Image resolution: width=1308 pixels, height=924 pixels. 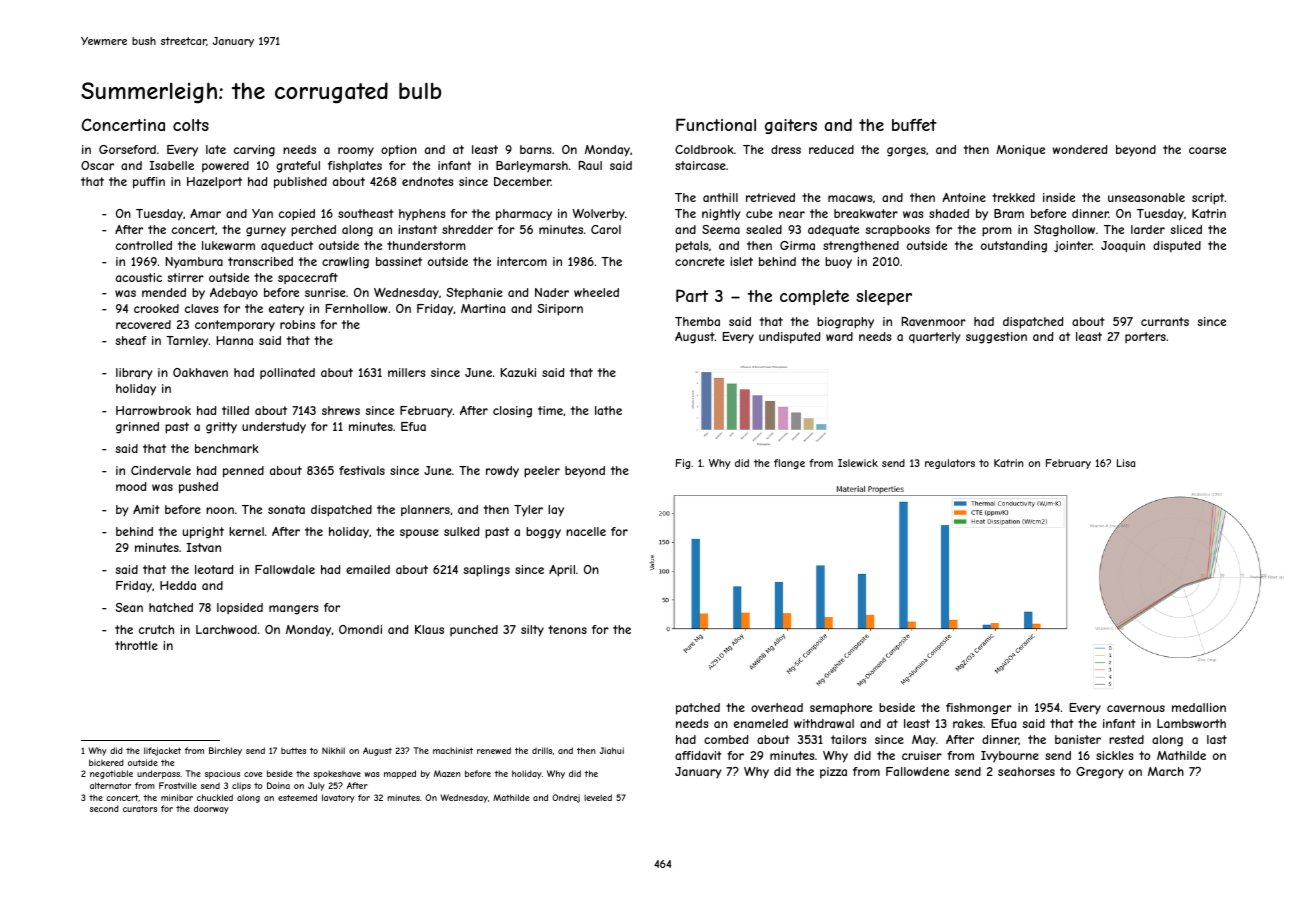 I want to click on peeler, so click(x=542, y=472).
